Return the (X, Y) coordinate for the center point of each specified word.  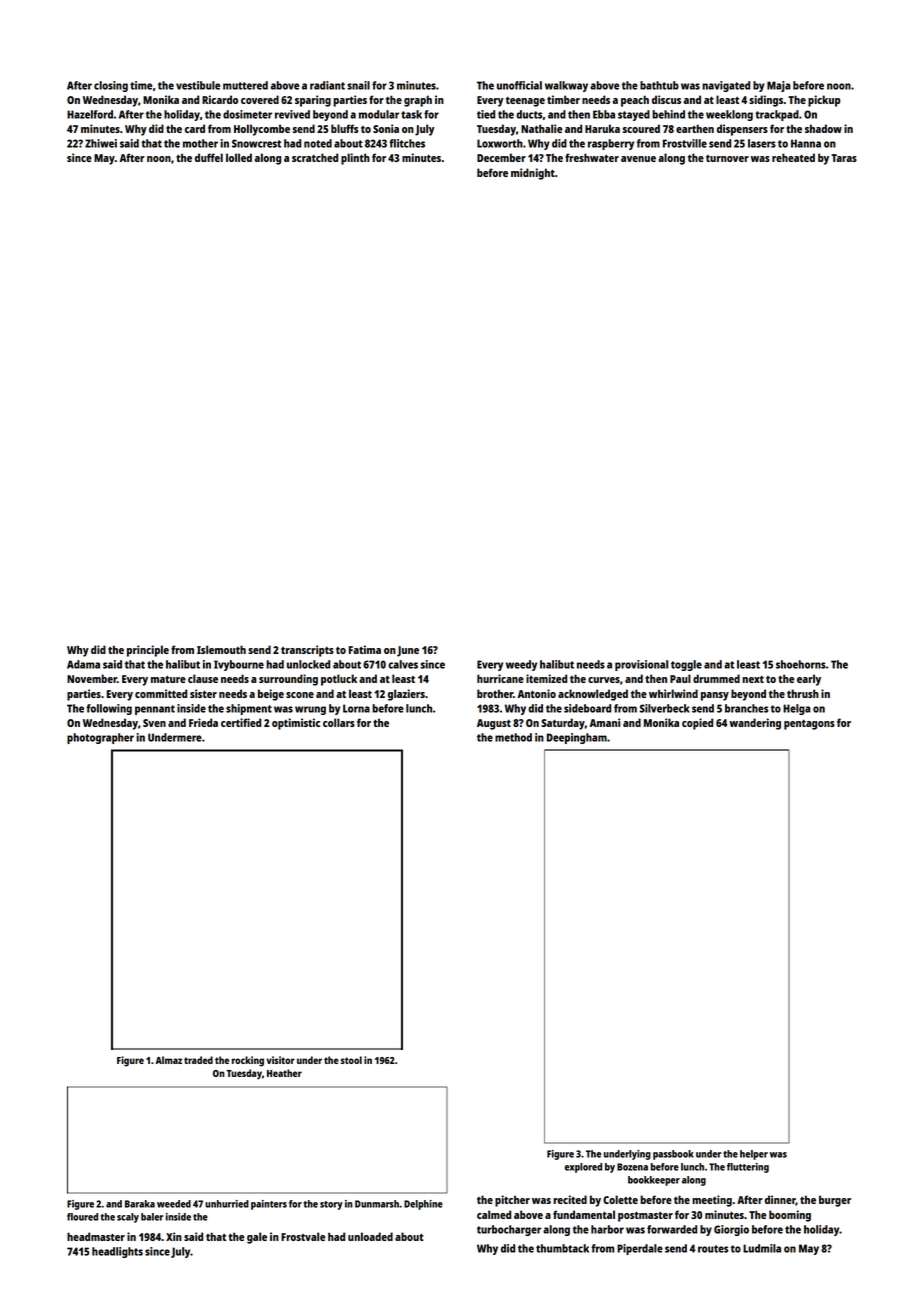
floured (82, 1217)
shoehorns (801, 664)
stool (351, 1060)
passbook (673, 1155)
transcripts (307, 651)
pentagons (809, 725)
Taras (844, 158)
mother (200, 143)
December (501, 157)
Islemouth (221, 649)
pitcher (512, 1201)
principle (148, 651)
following (109, 709)
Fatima (365, 649)
